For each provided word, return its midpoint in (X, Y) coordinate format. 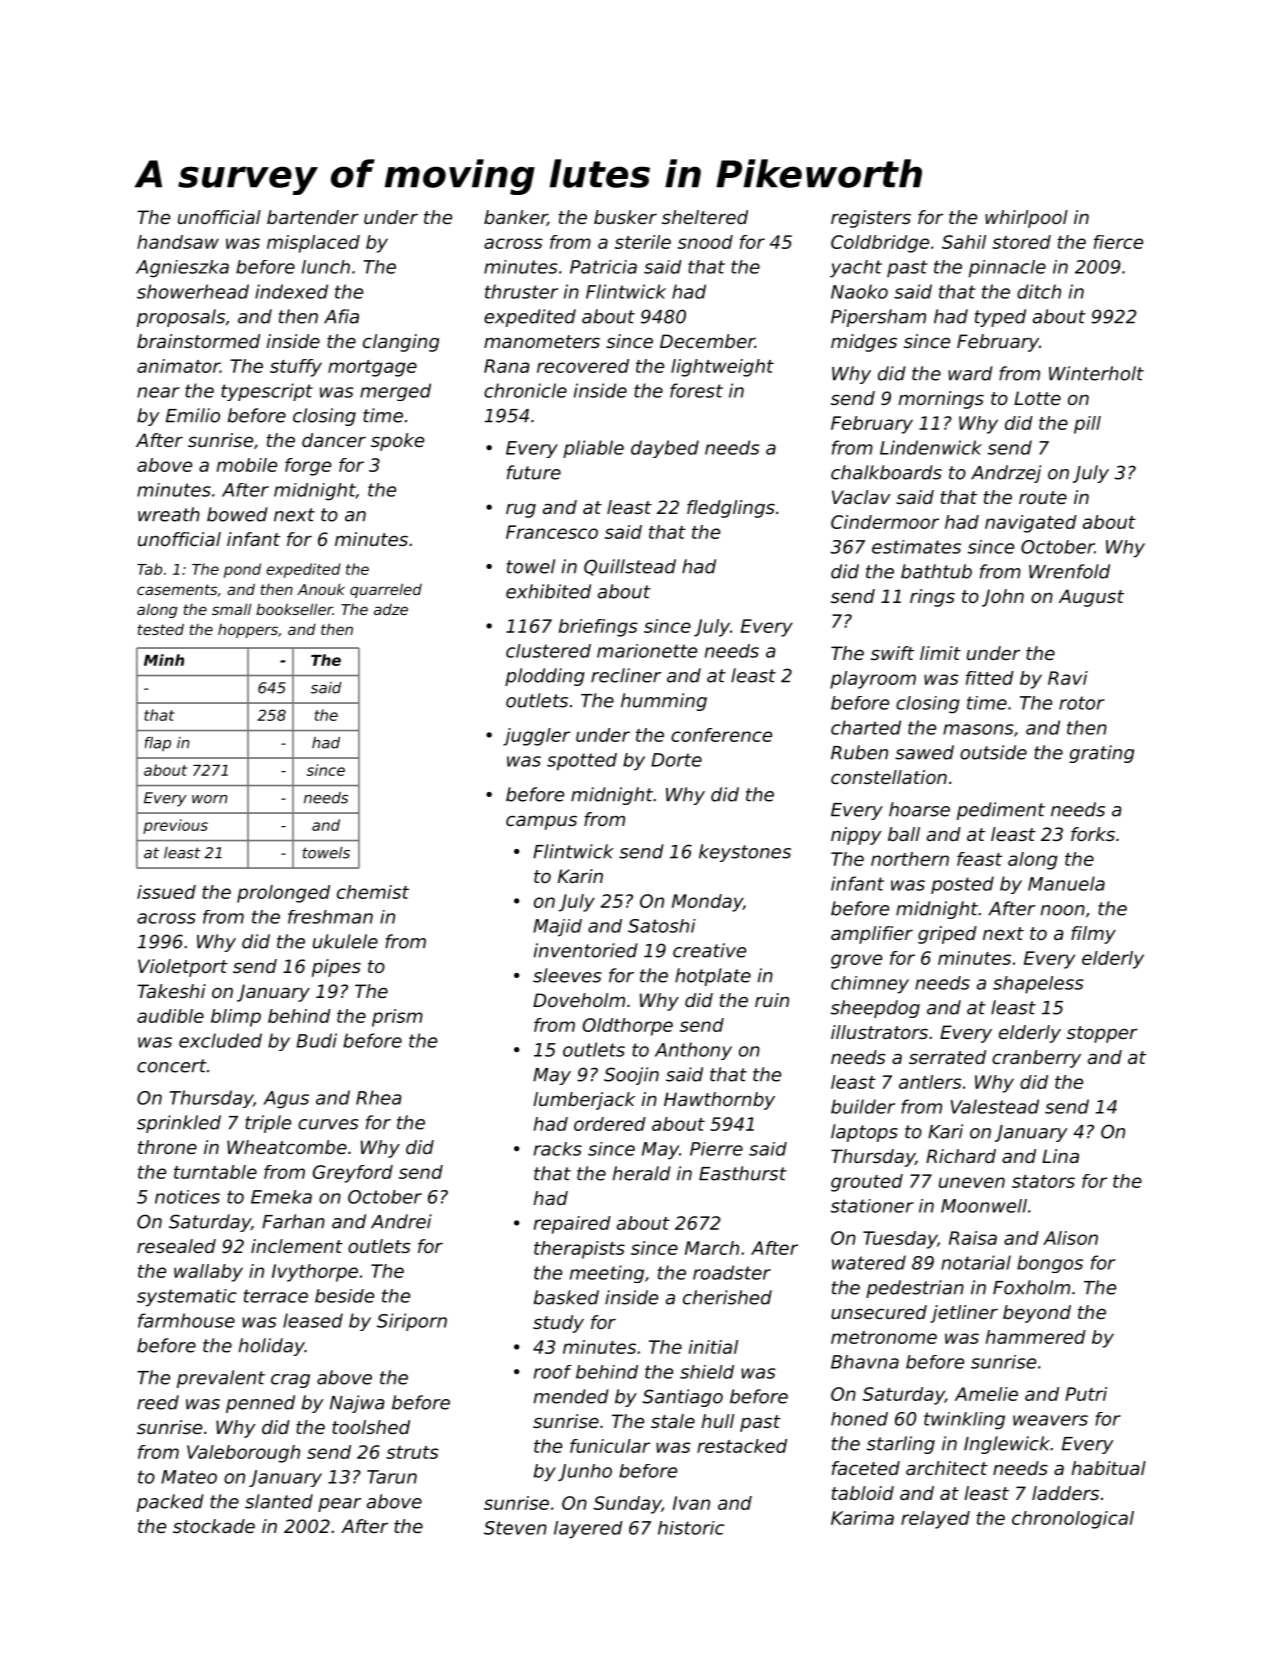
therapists (579, 1250)
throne (167, 1147)
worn (209, 799)
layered (588, 1530)
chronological (1073, 1520)
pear (339, 1505)
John (1003, 598)
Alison (1070, 1238)
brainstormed (198, 341)
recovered (583, 366)
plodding (545, 677)
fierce (1118, 242)
